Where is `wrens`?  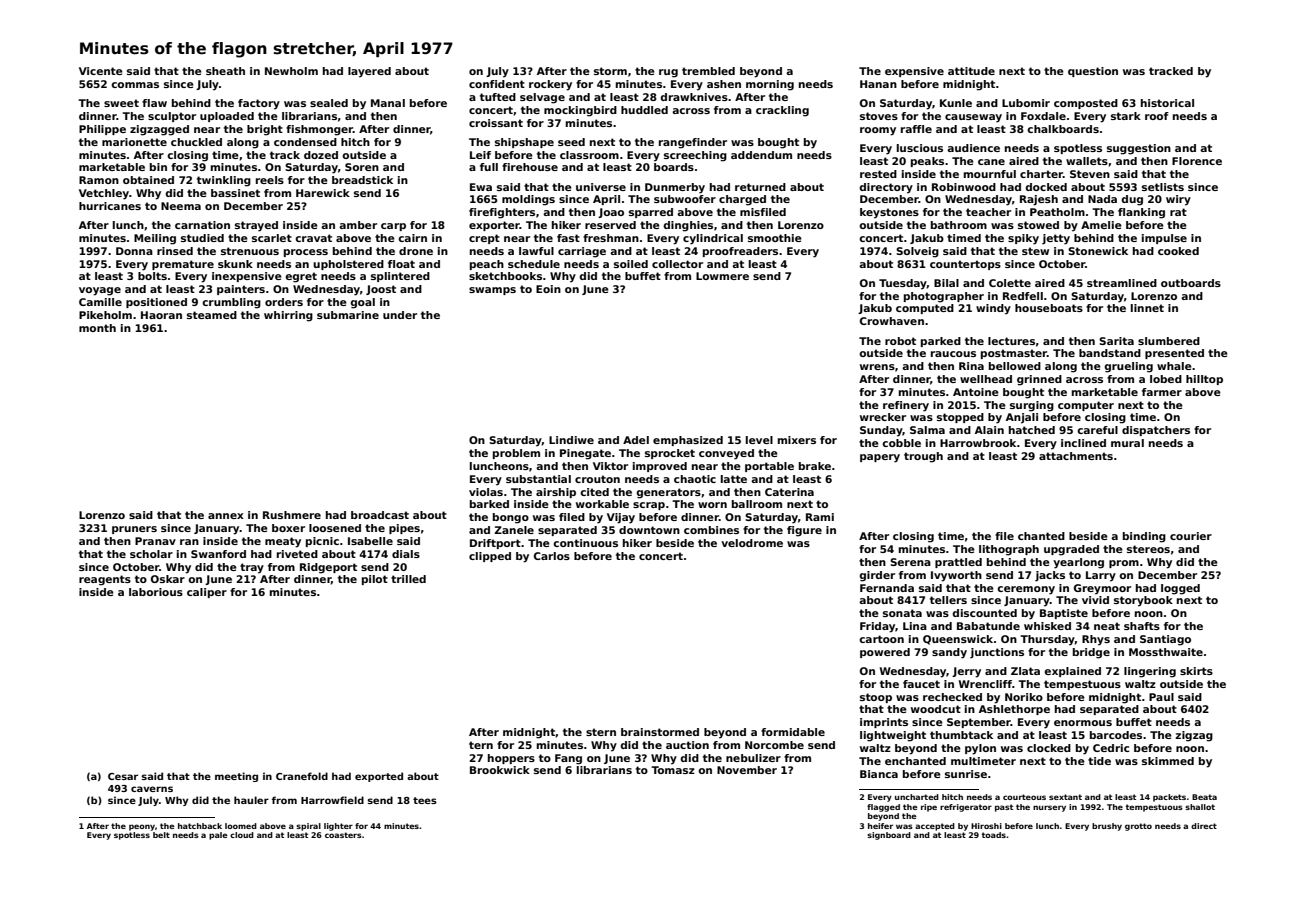 wrens is located at coordinates (877, 367).
